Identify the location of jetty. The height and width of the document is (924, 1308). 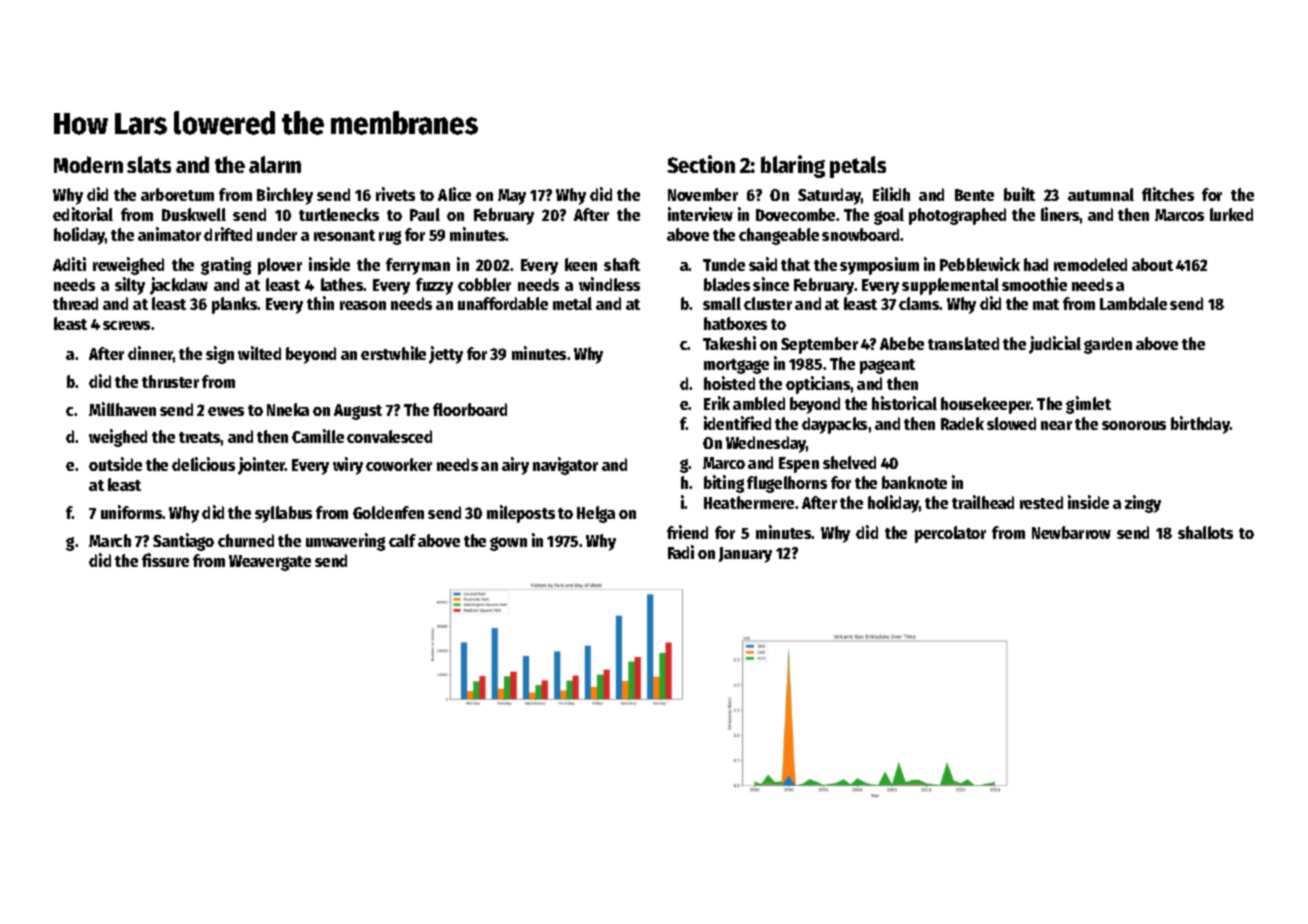
(446, 355).
